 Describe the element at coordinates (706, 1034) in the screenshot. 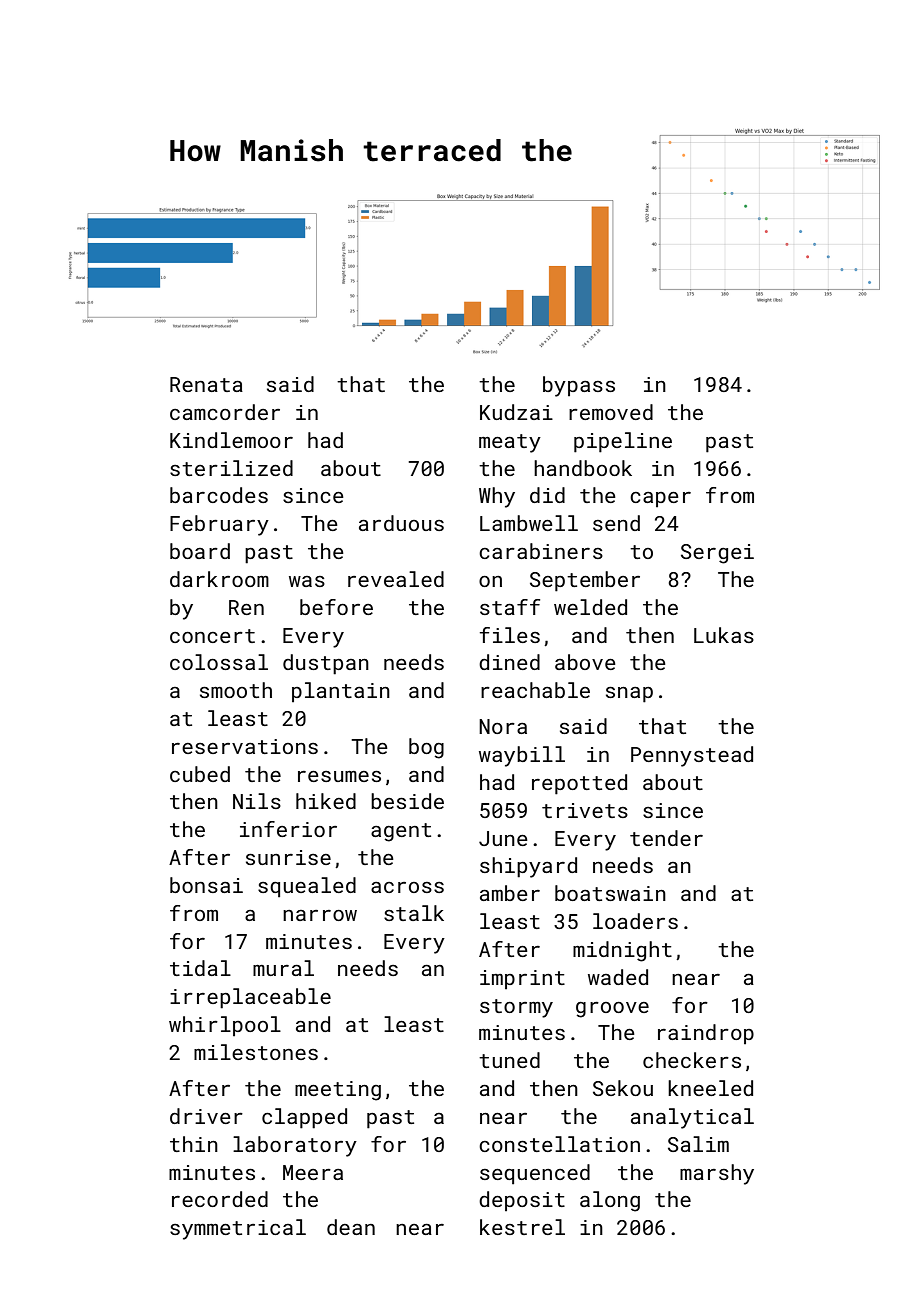

I see `raindrop` at that location.
